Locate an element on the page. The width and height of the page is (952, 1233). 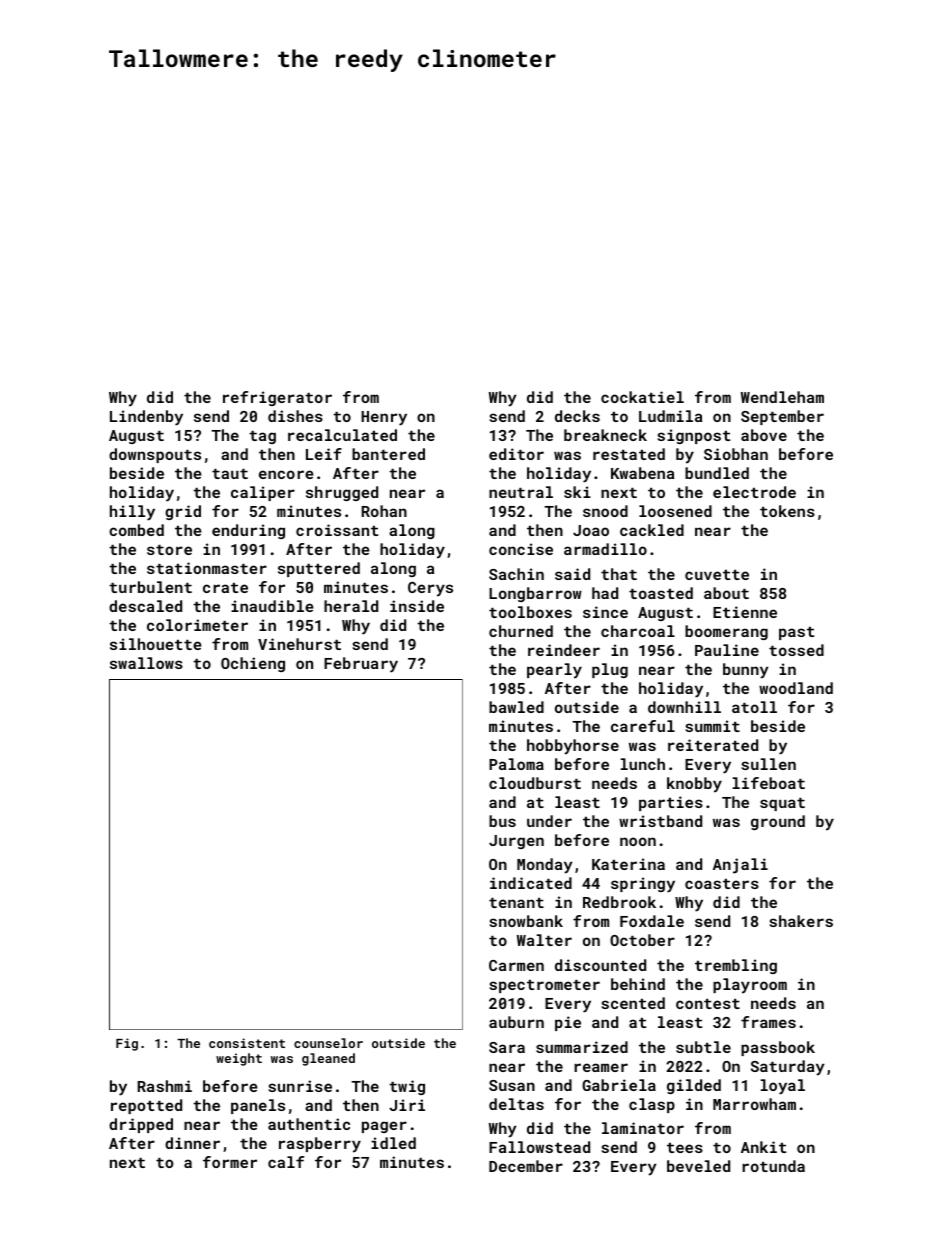
Henry is located at coordinates (384, 418).
